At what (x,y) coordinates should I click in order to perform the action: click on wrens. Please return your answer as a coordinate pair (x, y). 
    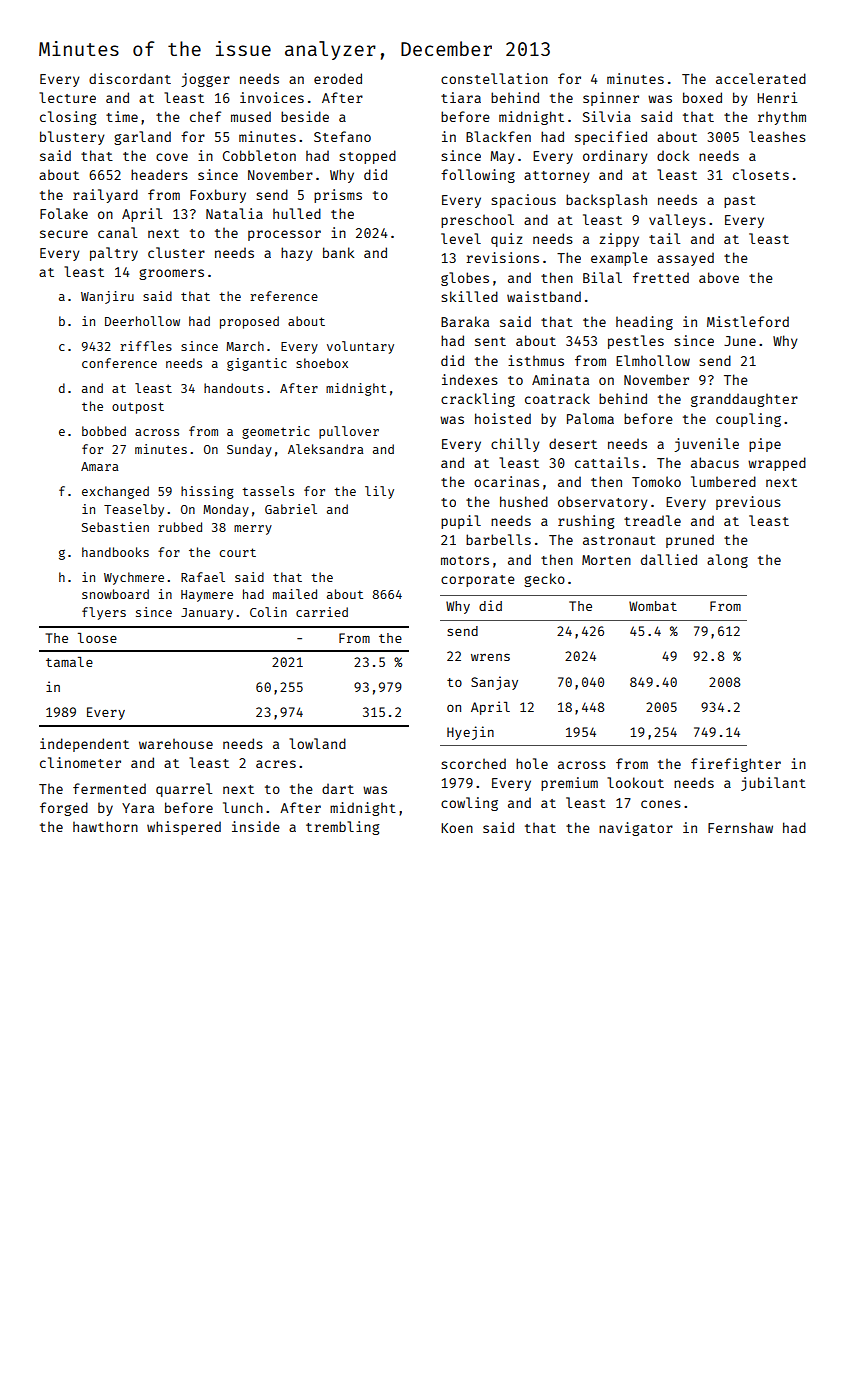
    Looking at the image, I should click on (490, 657).
